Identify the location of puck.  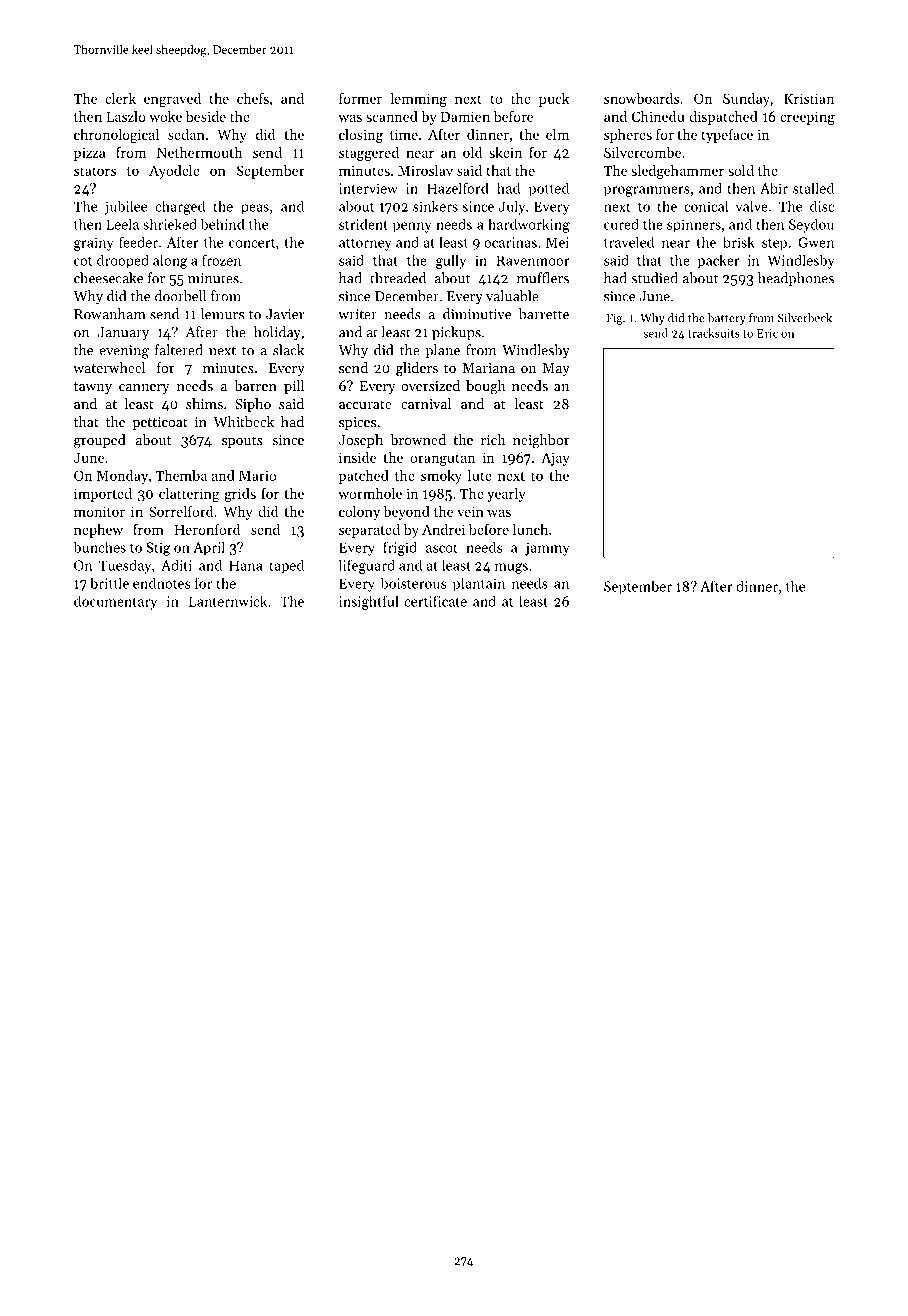
(554, 100).
